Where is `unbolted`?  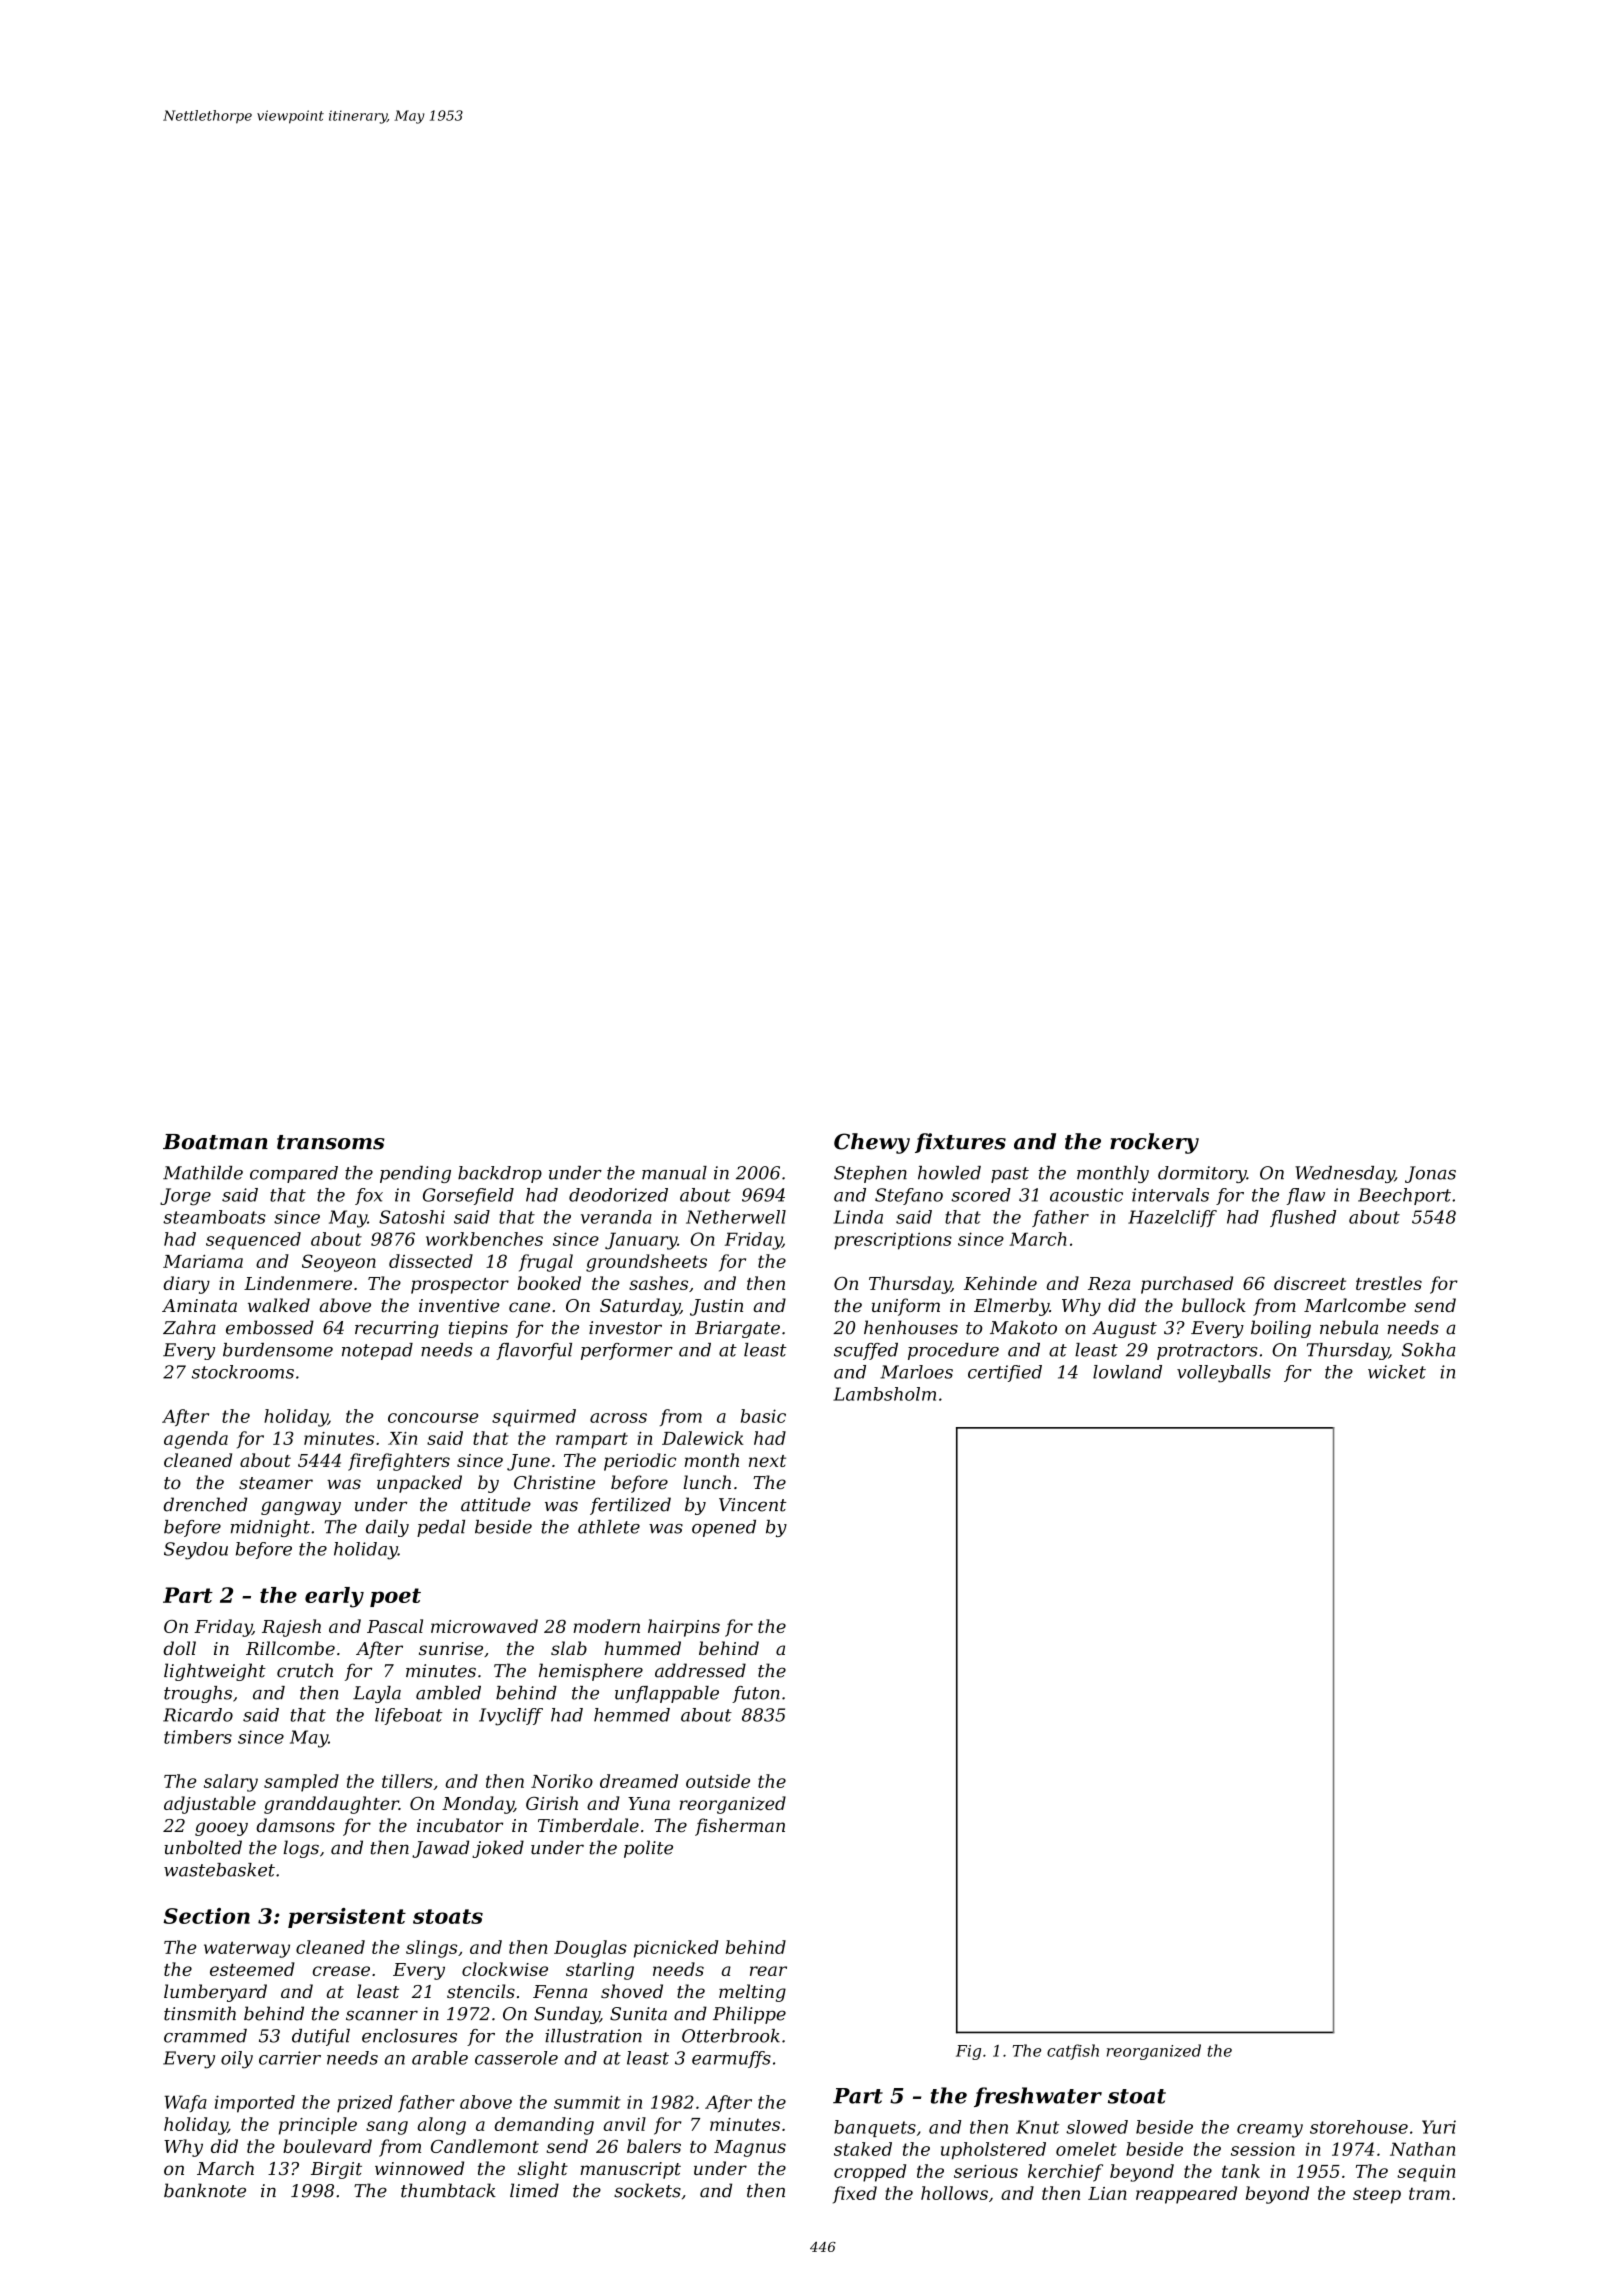
unbolted is located at coordinates (203, 1847).
